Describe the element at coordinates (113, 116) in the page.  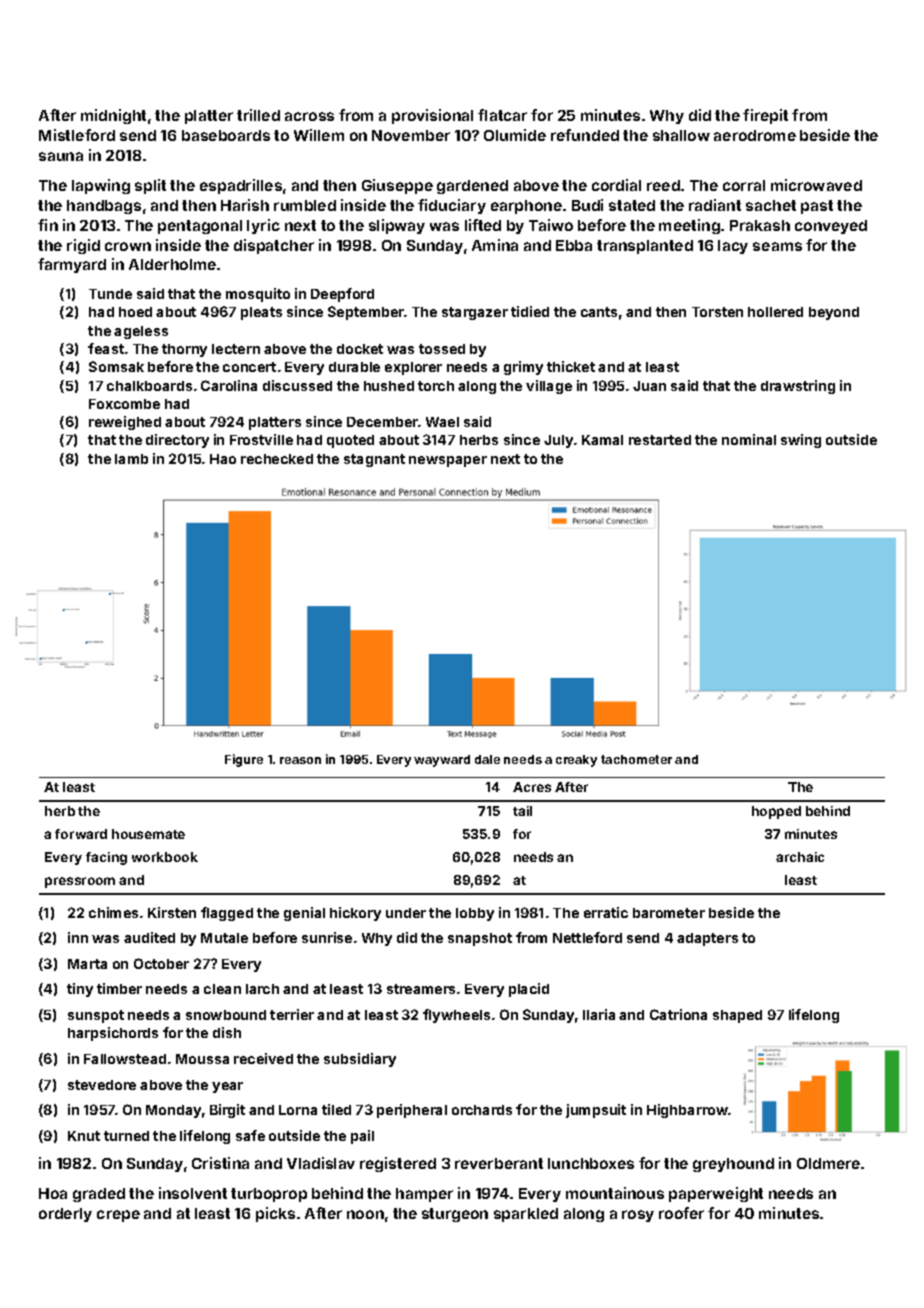
I see `midnight` at that location.
